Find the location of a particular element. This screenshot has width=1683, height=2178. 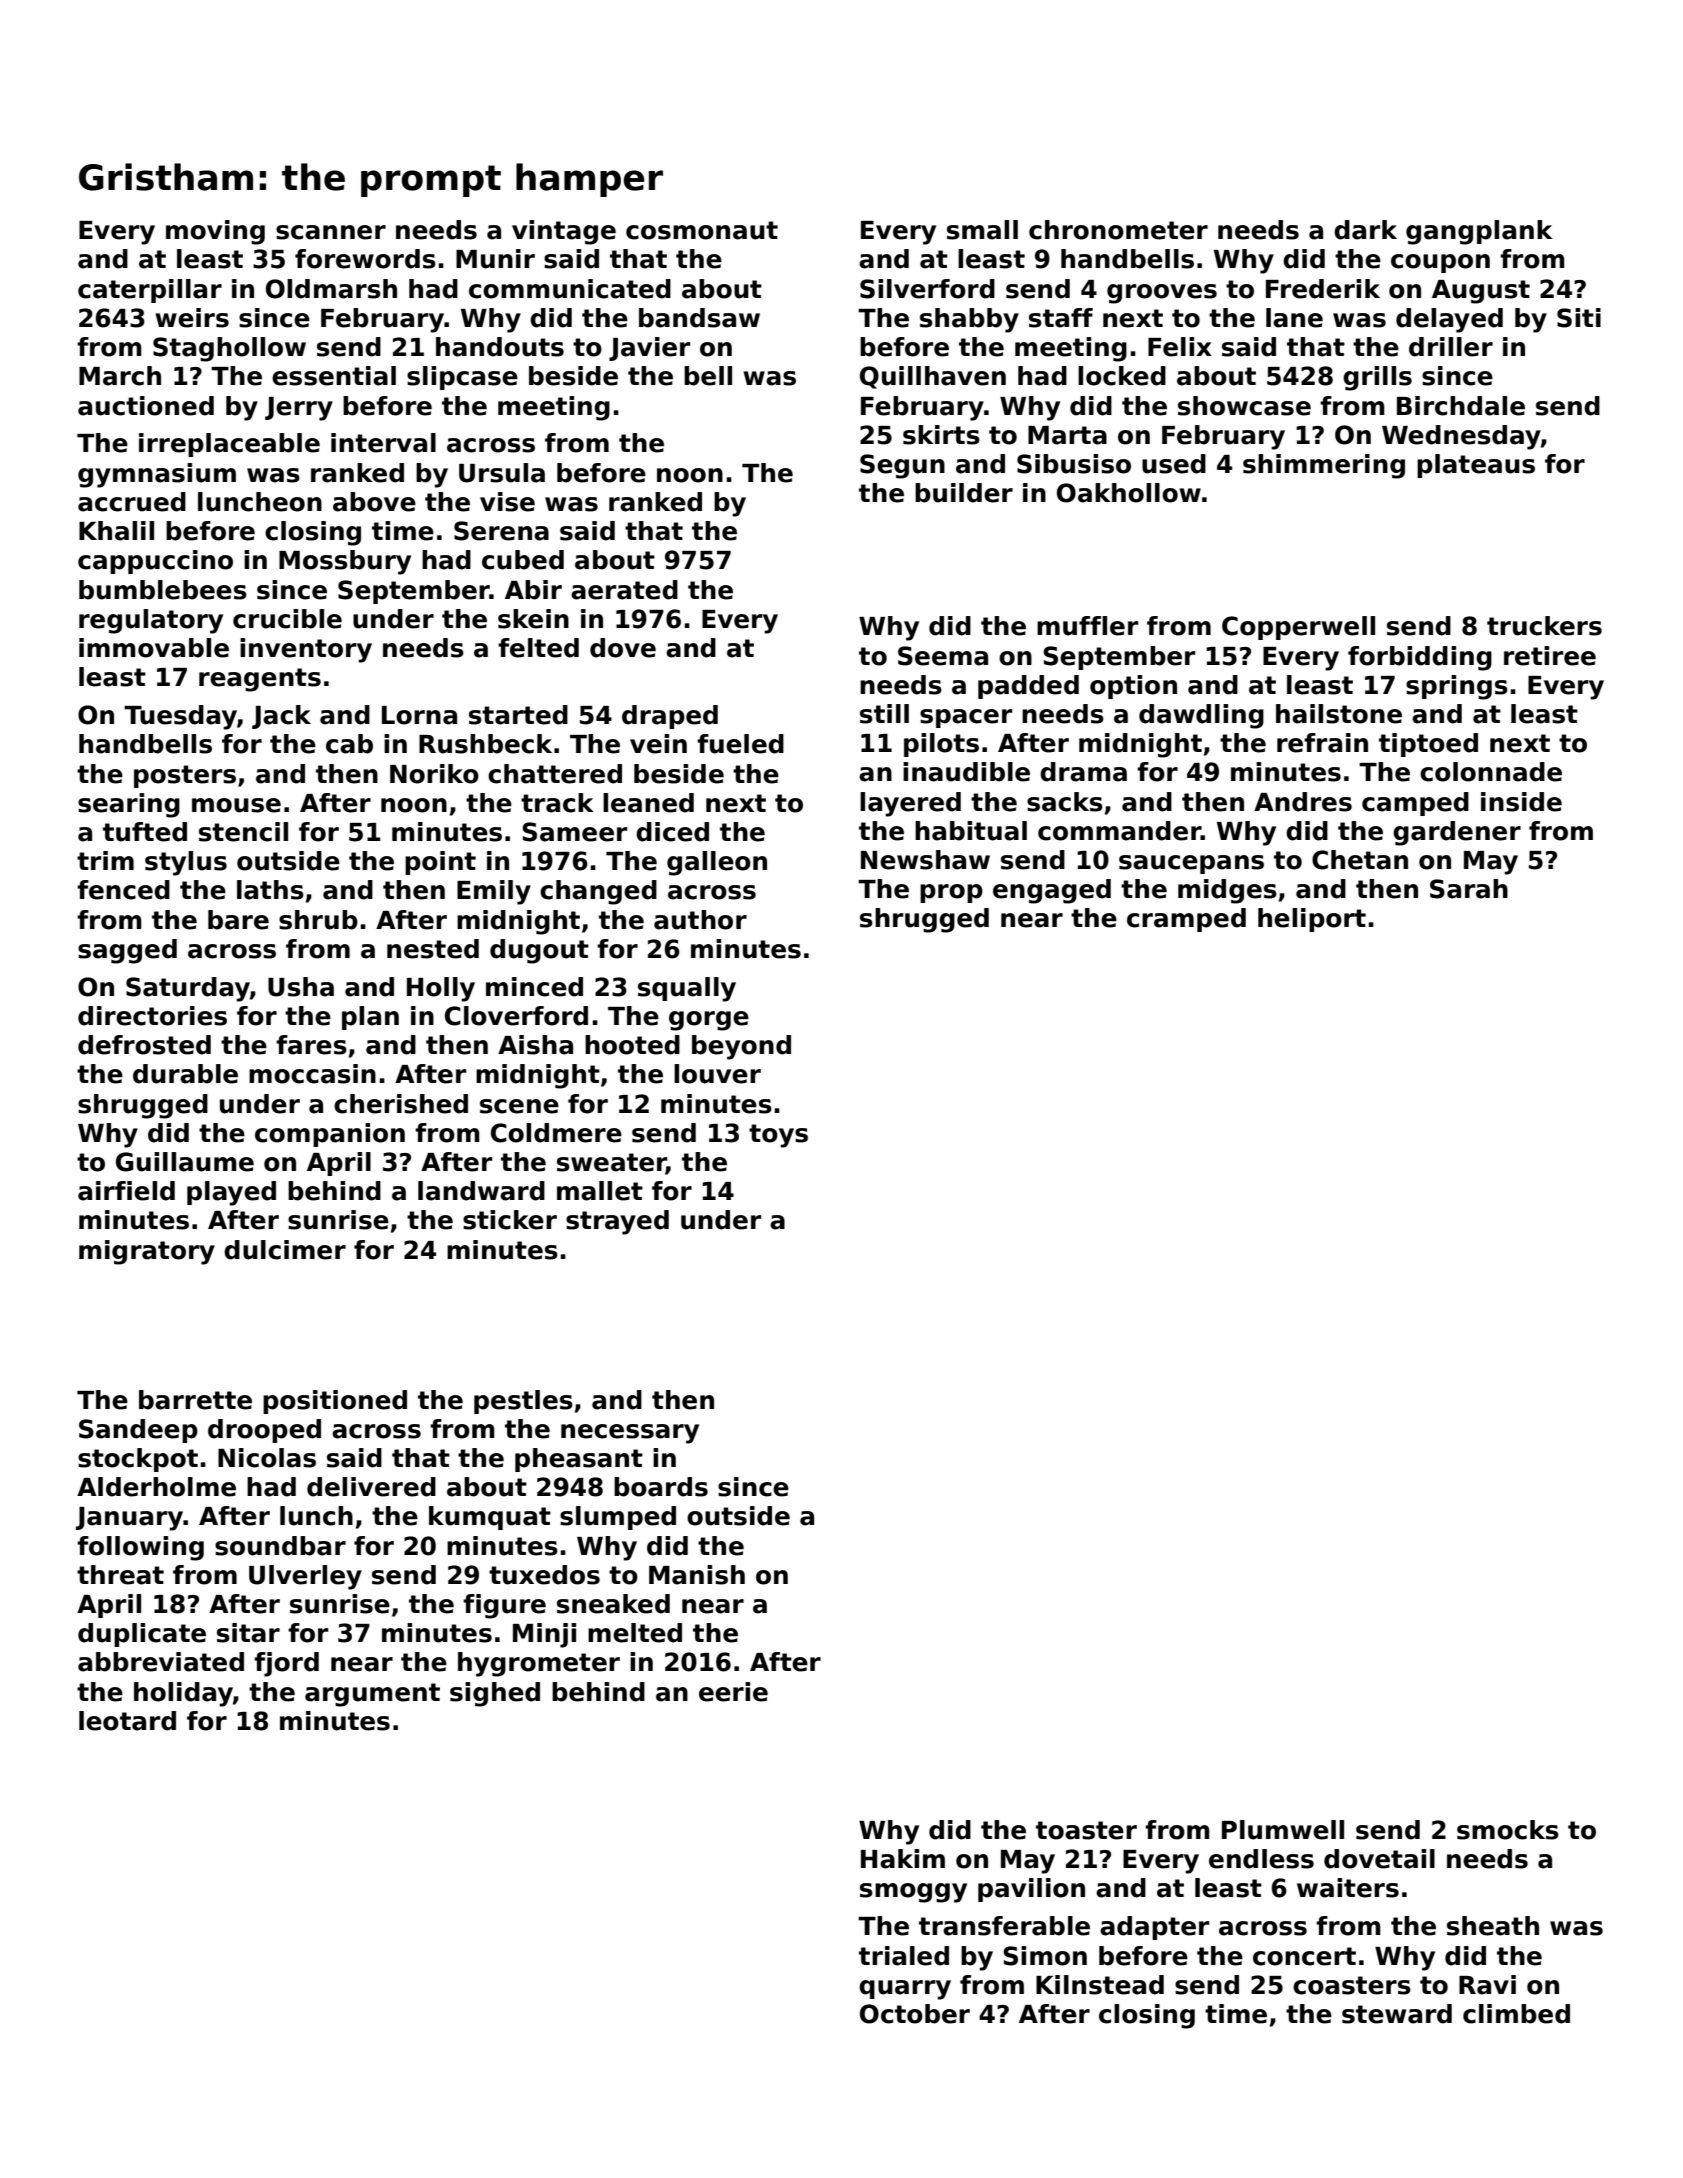

searing is located at coordinates (129, 805).
